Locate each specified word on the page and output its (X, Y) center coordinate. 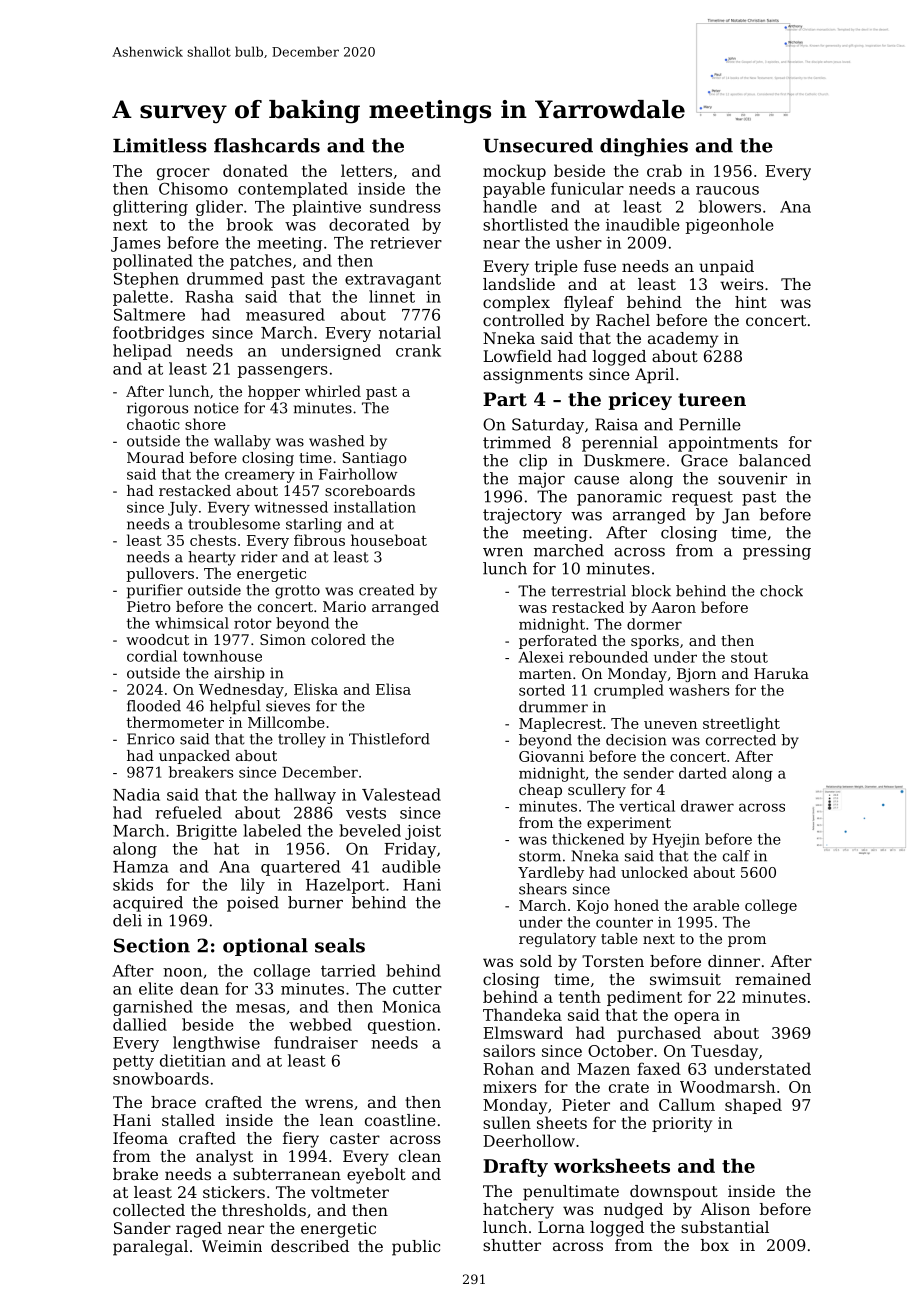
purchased (659, 1034)
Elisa (393, 689)
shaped (753, 1106)
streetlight (741, 724)
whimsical (192, 623)
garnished (153, 1008)
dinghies (644, 147)
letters (366, 170)
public (416, 1248)
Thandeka (522, 1014)
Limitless (160, 145)
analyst (224, 1158)
